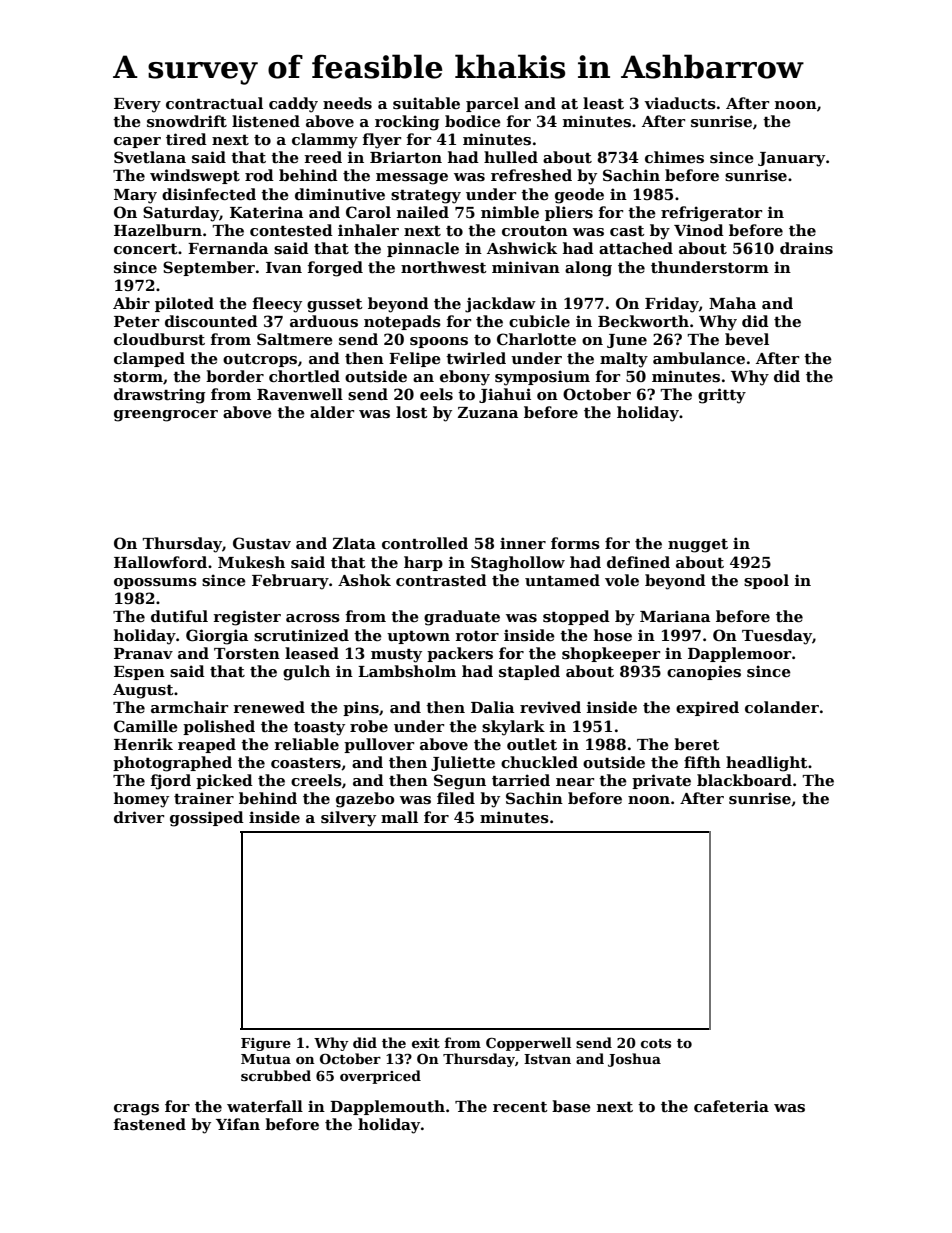 Image resolution: width=952 pixels, height=1233 pixels. I want to click on border, so click(235, 376).
